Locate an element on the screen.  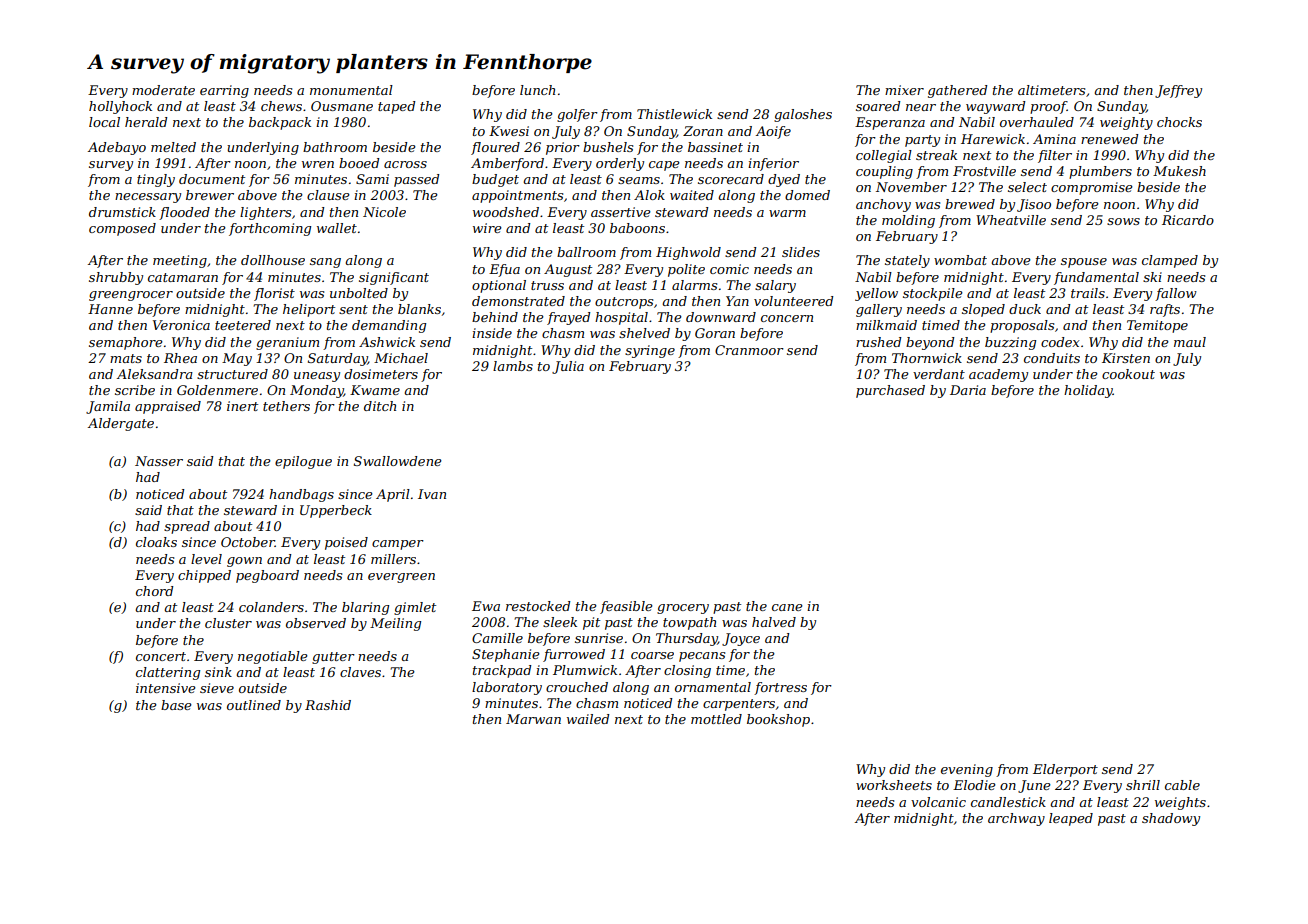
Marwan is located at coordinates (533, 719).
